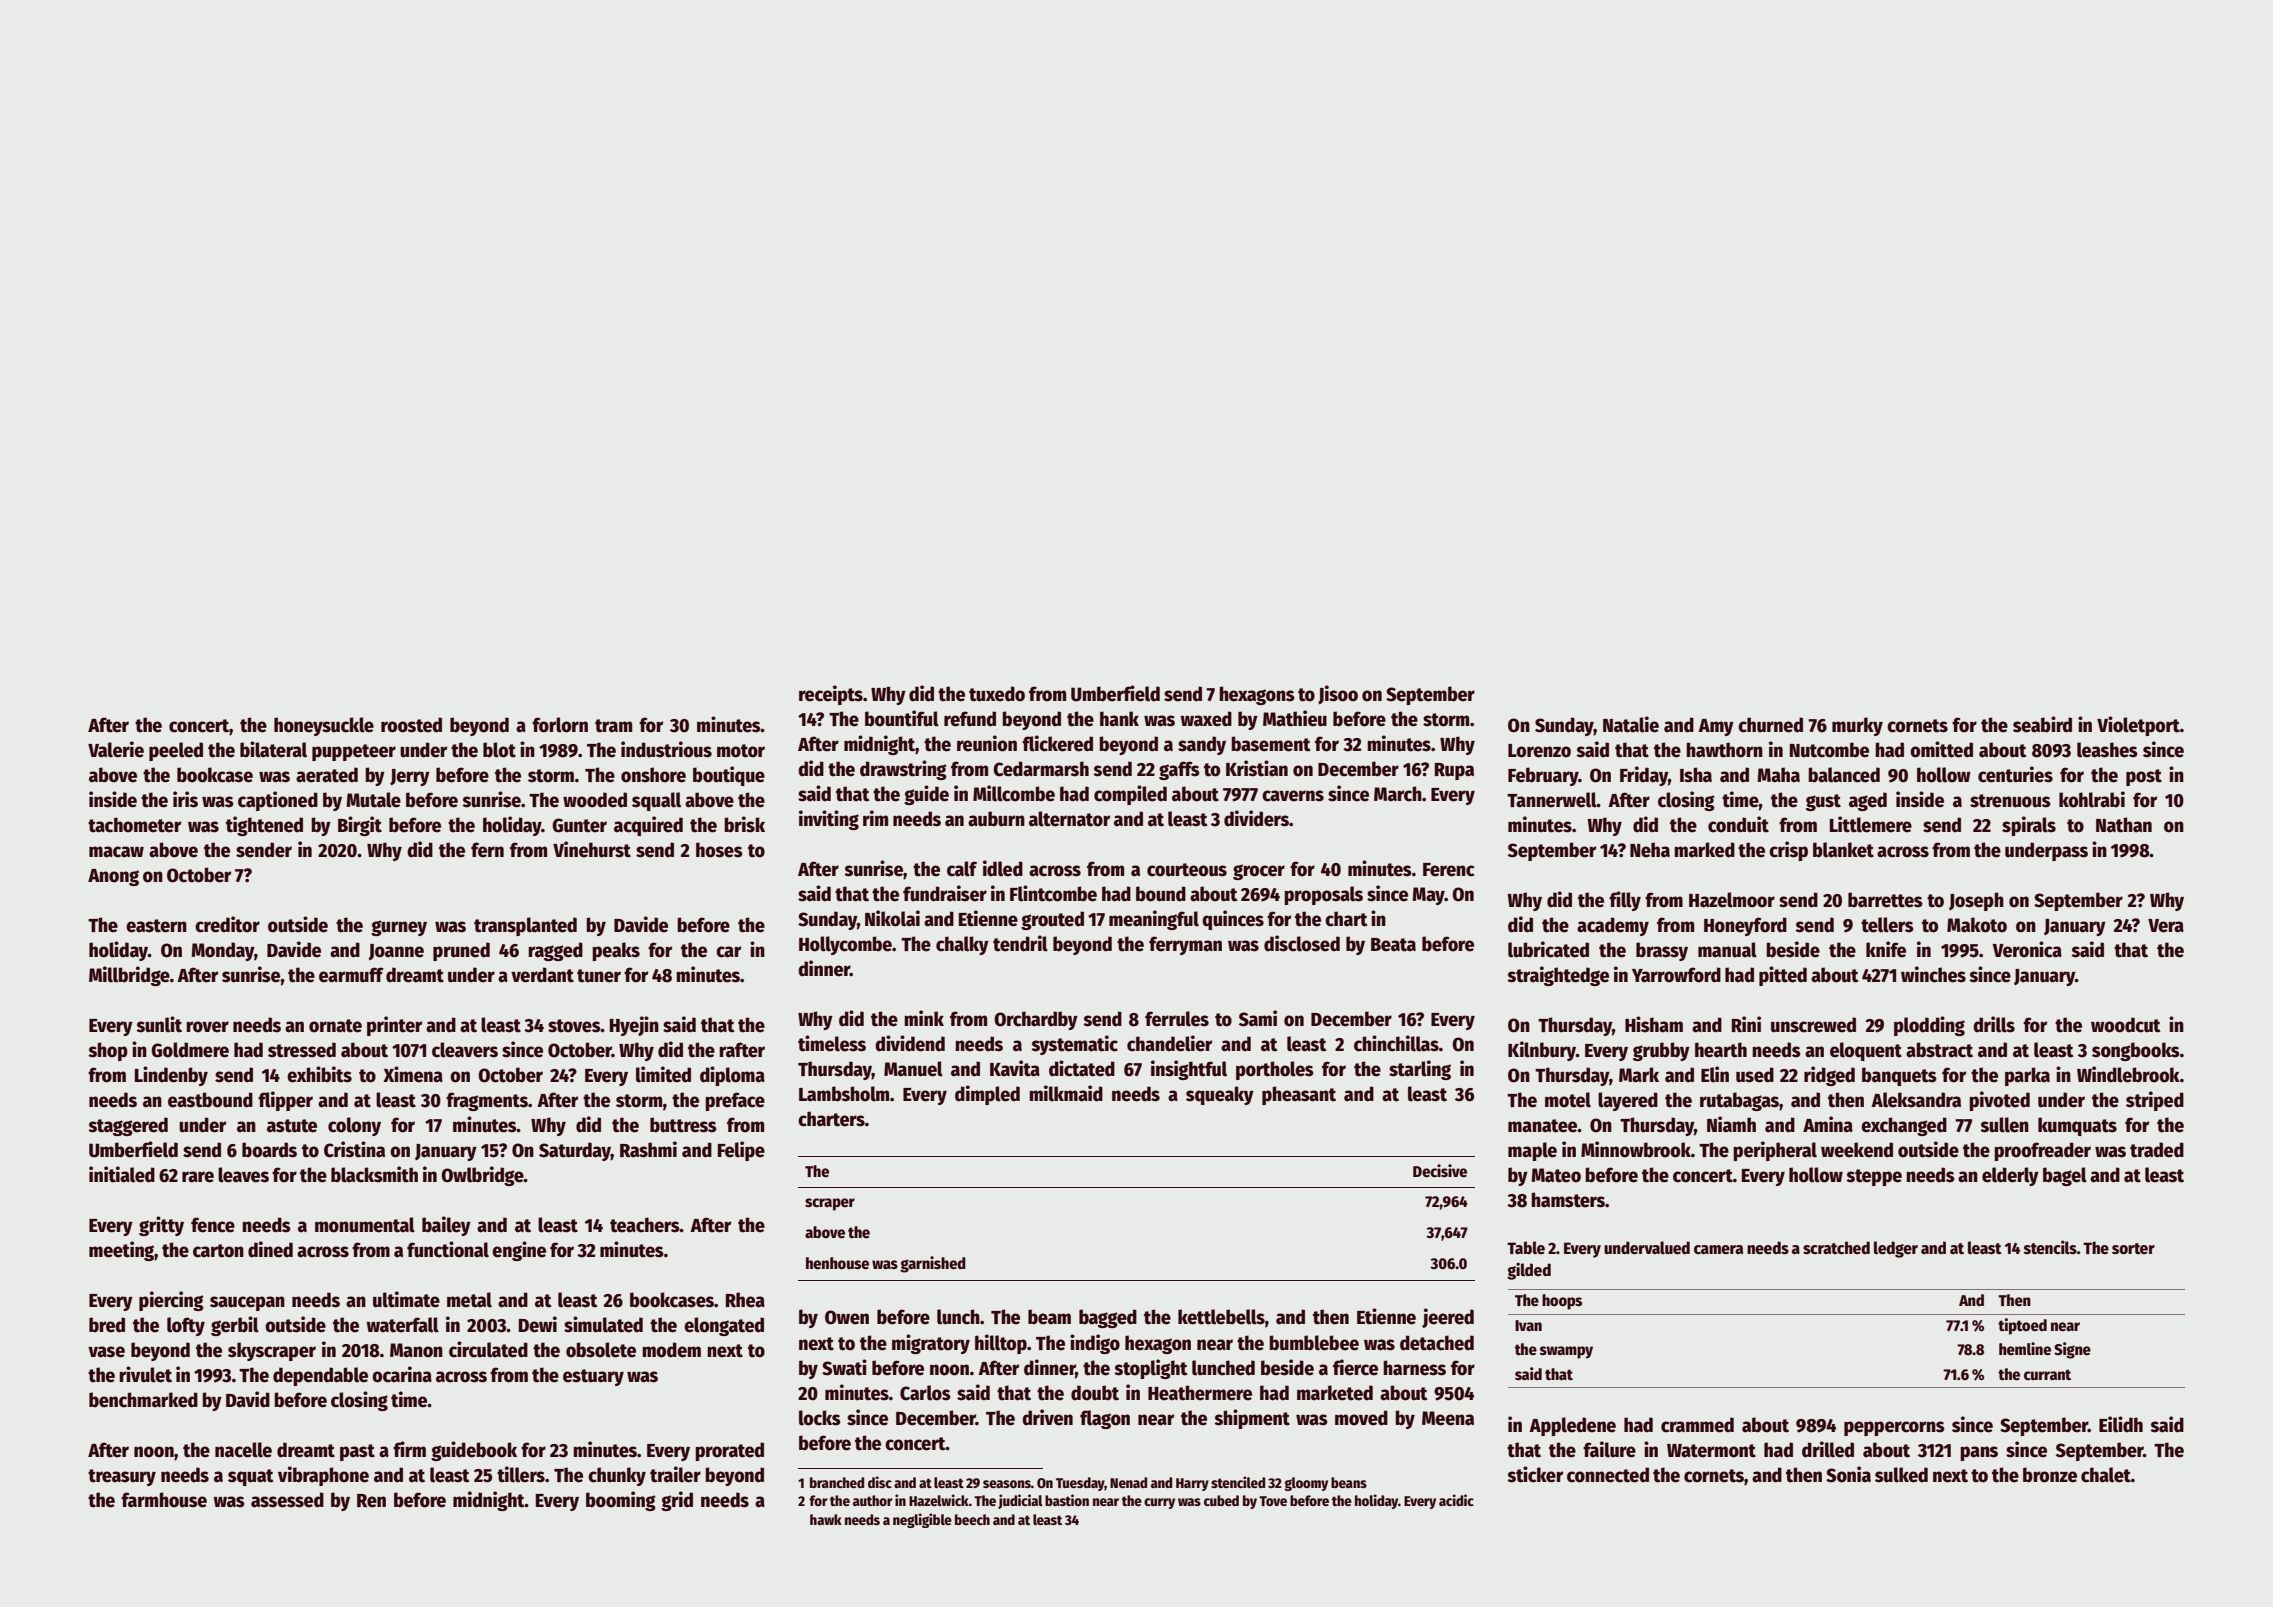 This screenshot has height=1607, width=2273. Describe the element at coordinates (1314, 1343) in the screenshot. I see `bumblebee` at that location.
